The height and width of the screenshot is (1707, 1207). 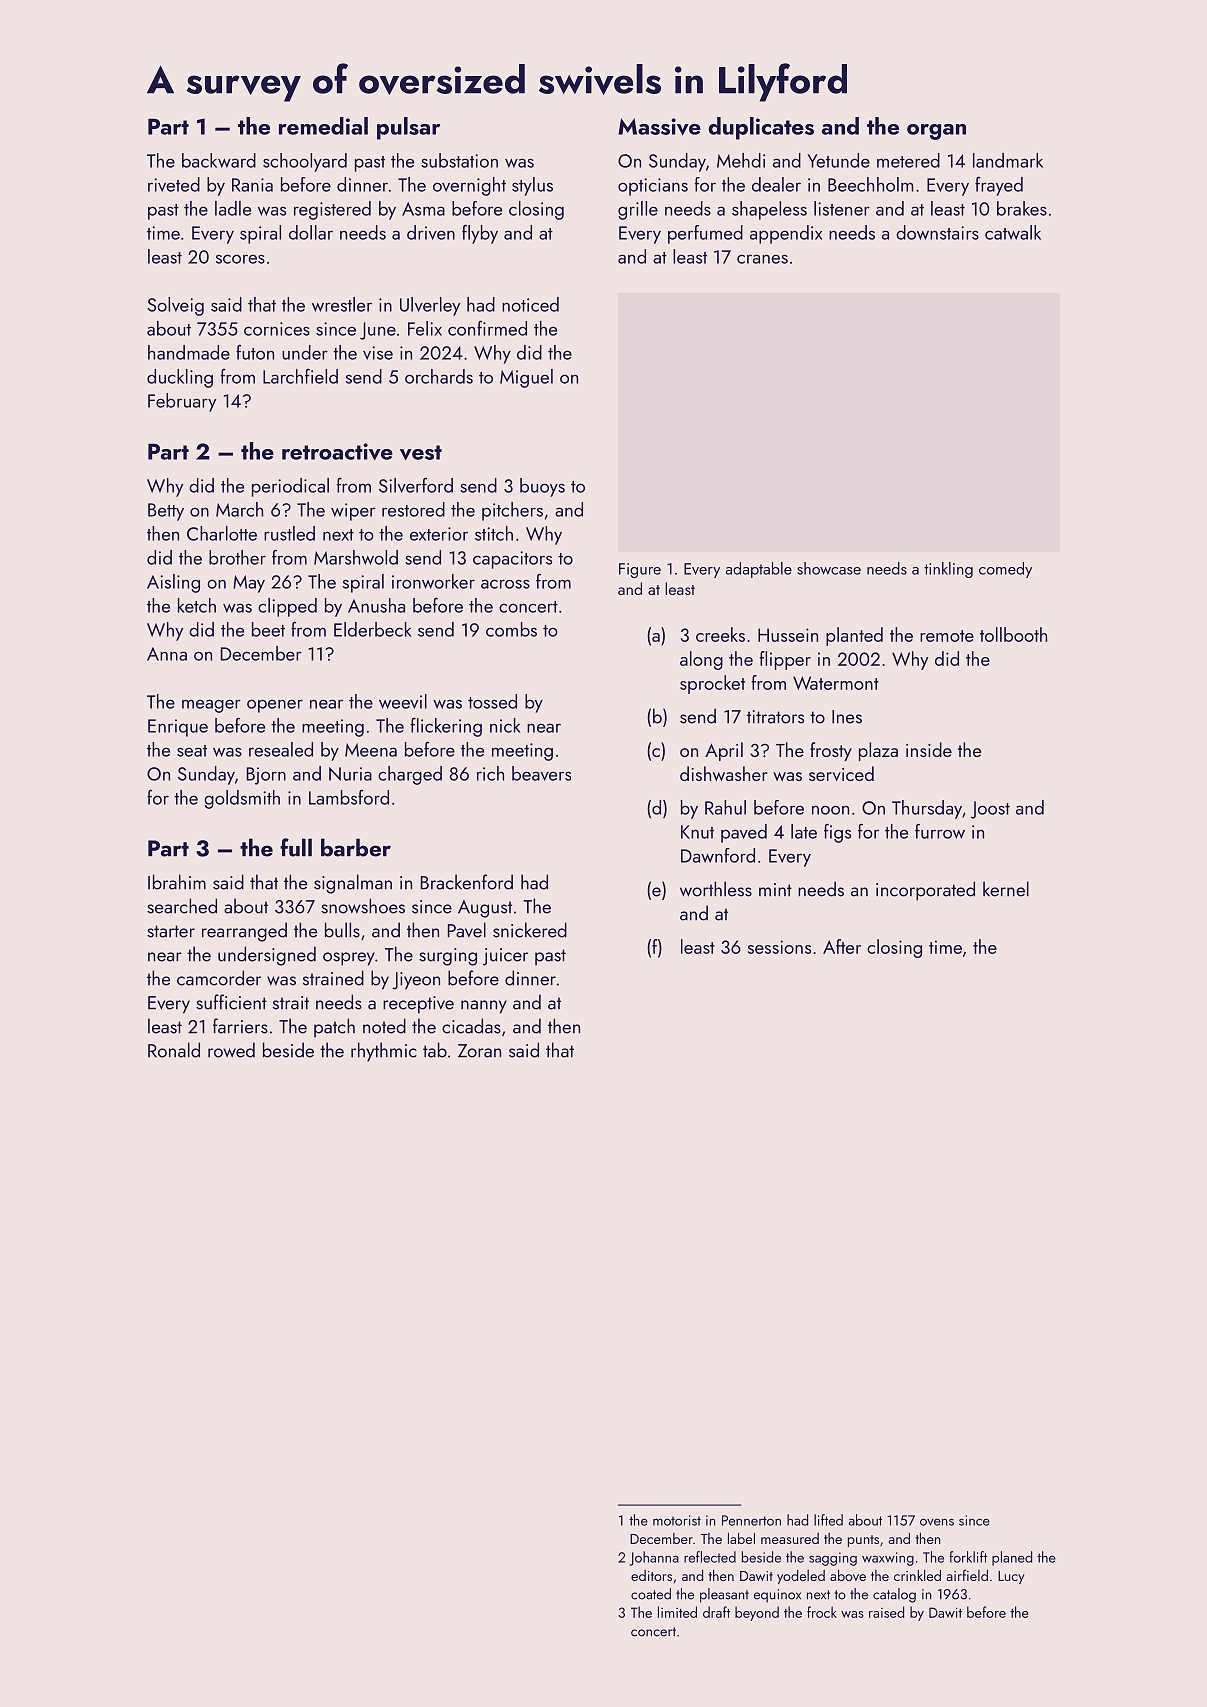 What do you see at coordinates (677, 1520) in the screenshot?
I see `motorist` at bounding box center [677, 1520].
